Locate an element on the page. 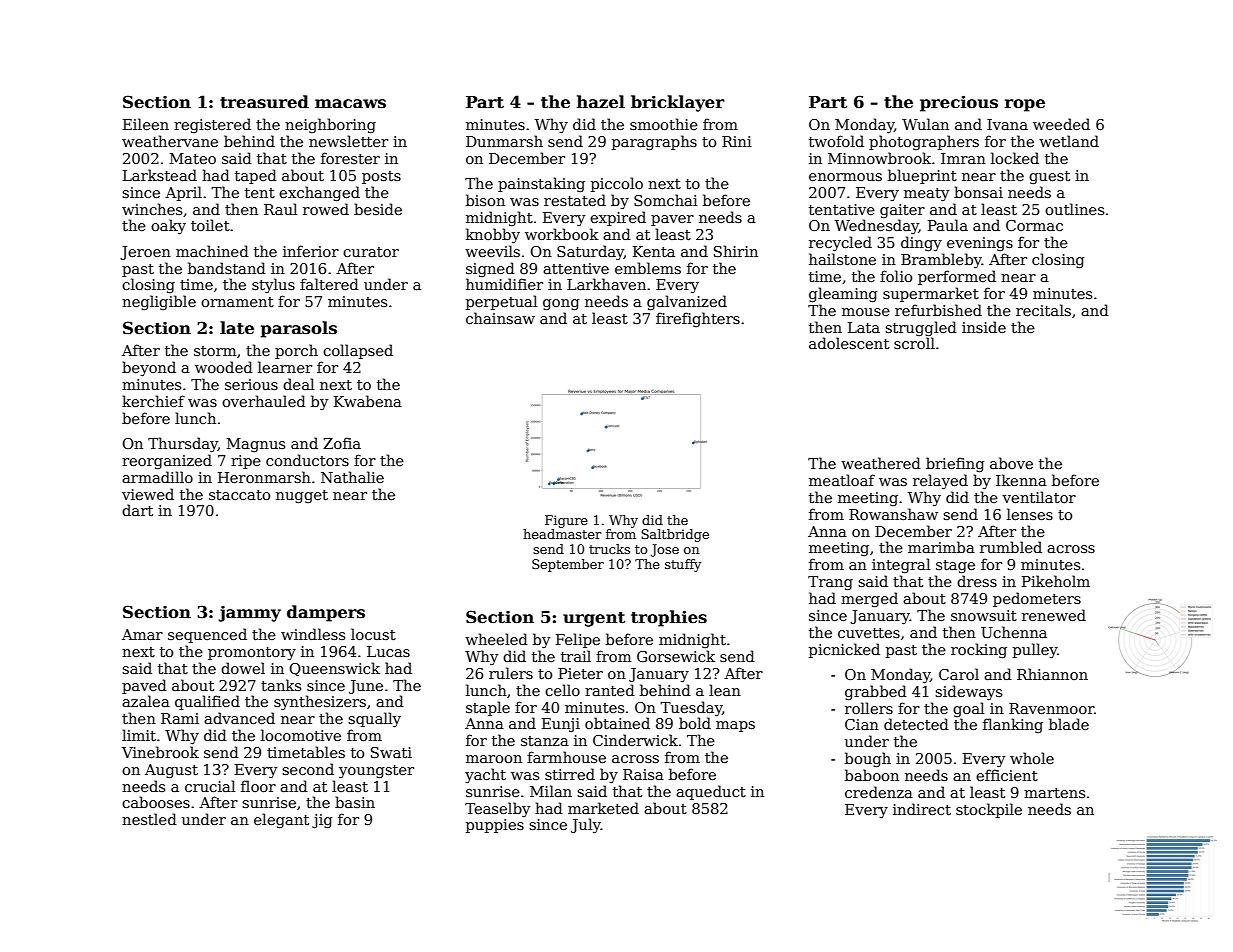 The width and height of the document is (1233, 952). recitals is located at coordinates (1043, 310).
